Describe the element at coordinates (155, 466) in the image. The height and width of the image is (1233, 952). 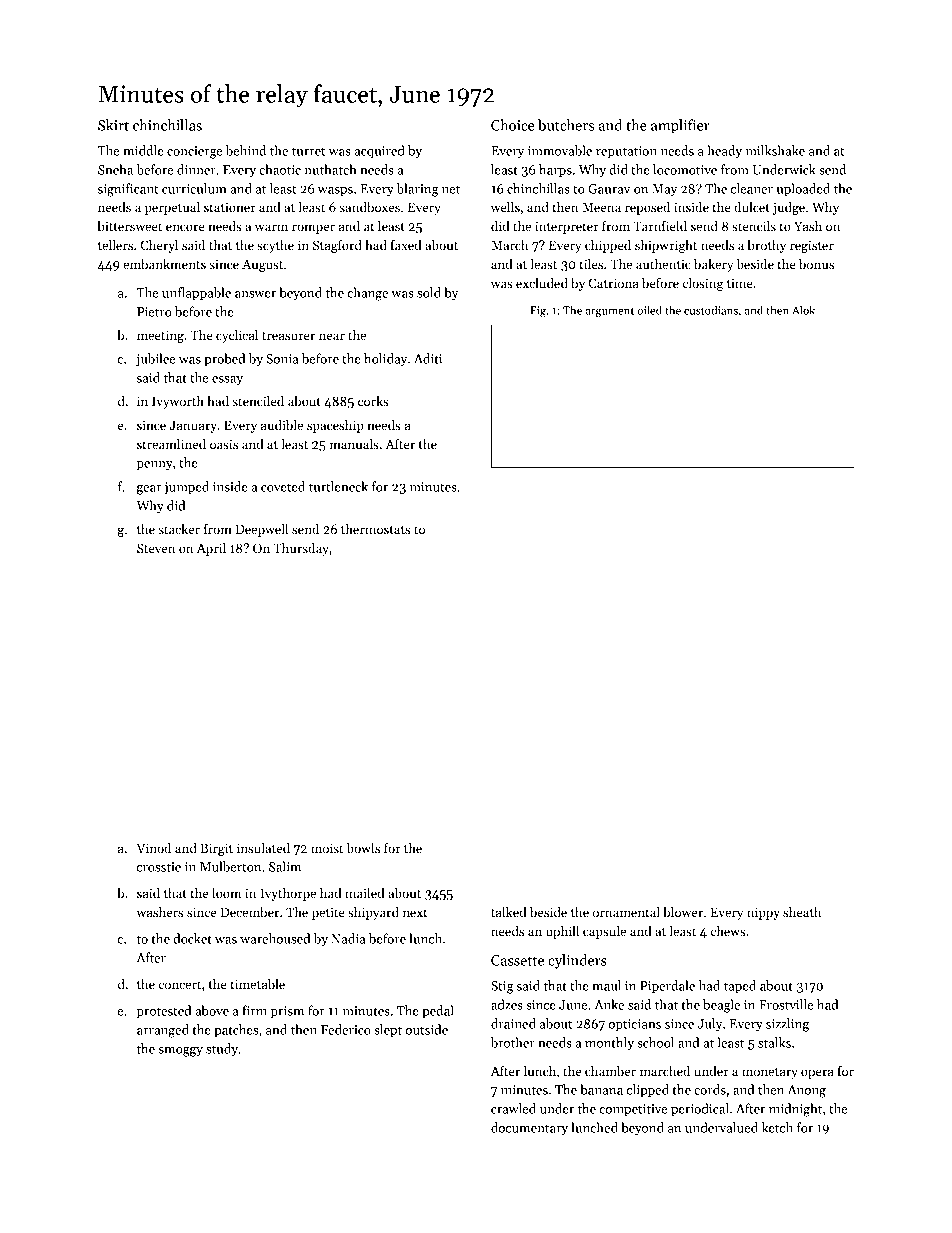
I see `penny` at that location.
